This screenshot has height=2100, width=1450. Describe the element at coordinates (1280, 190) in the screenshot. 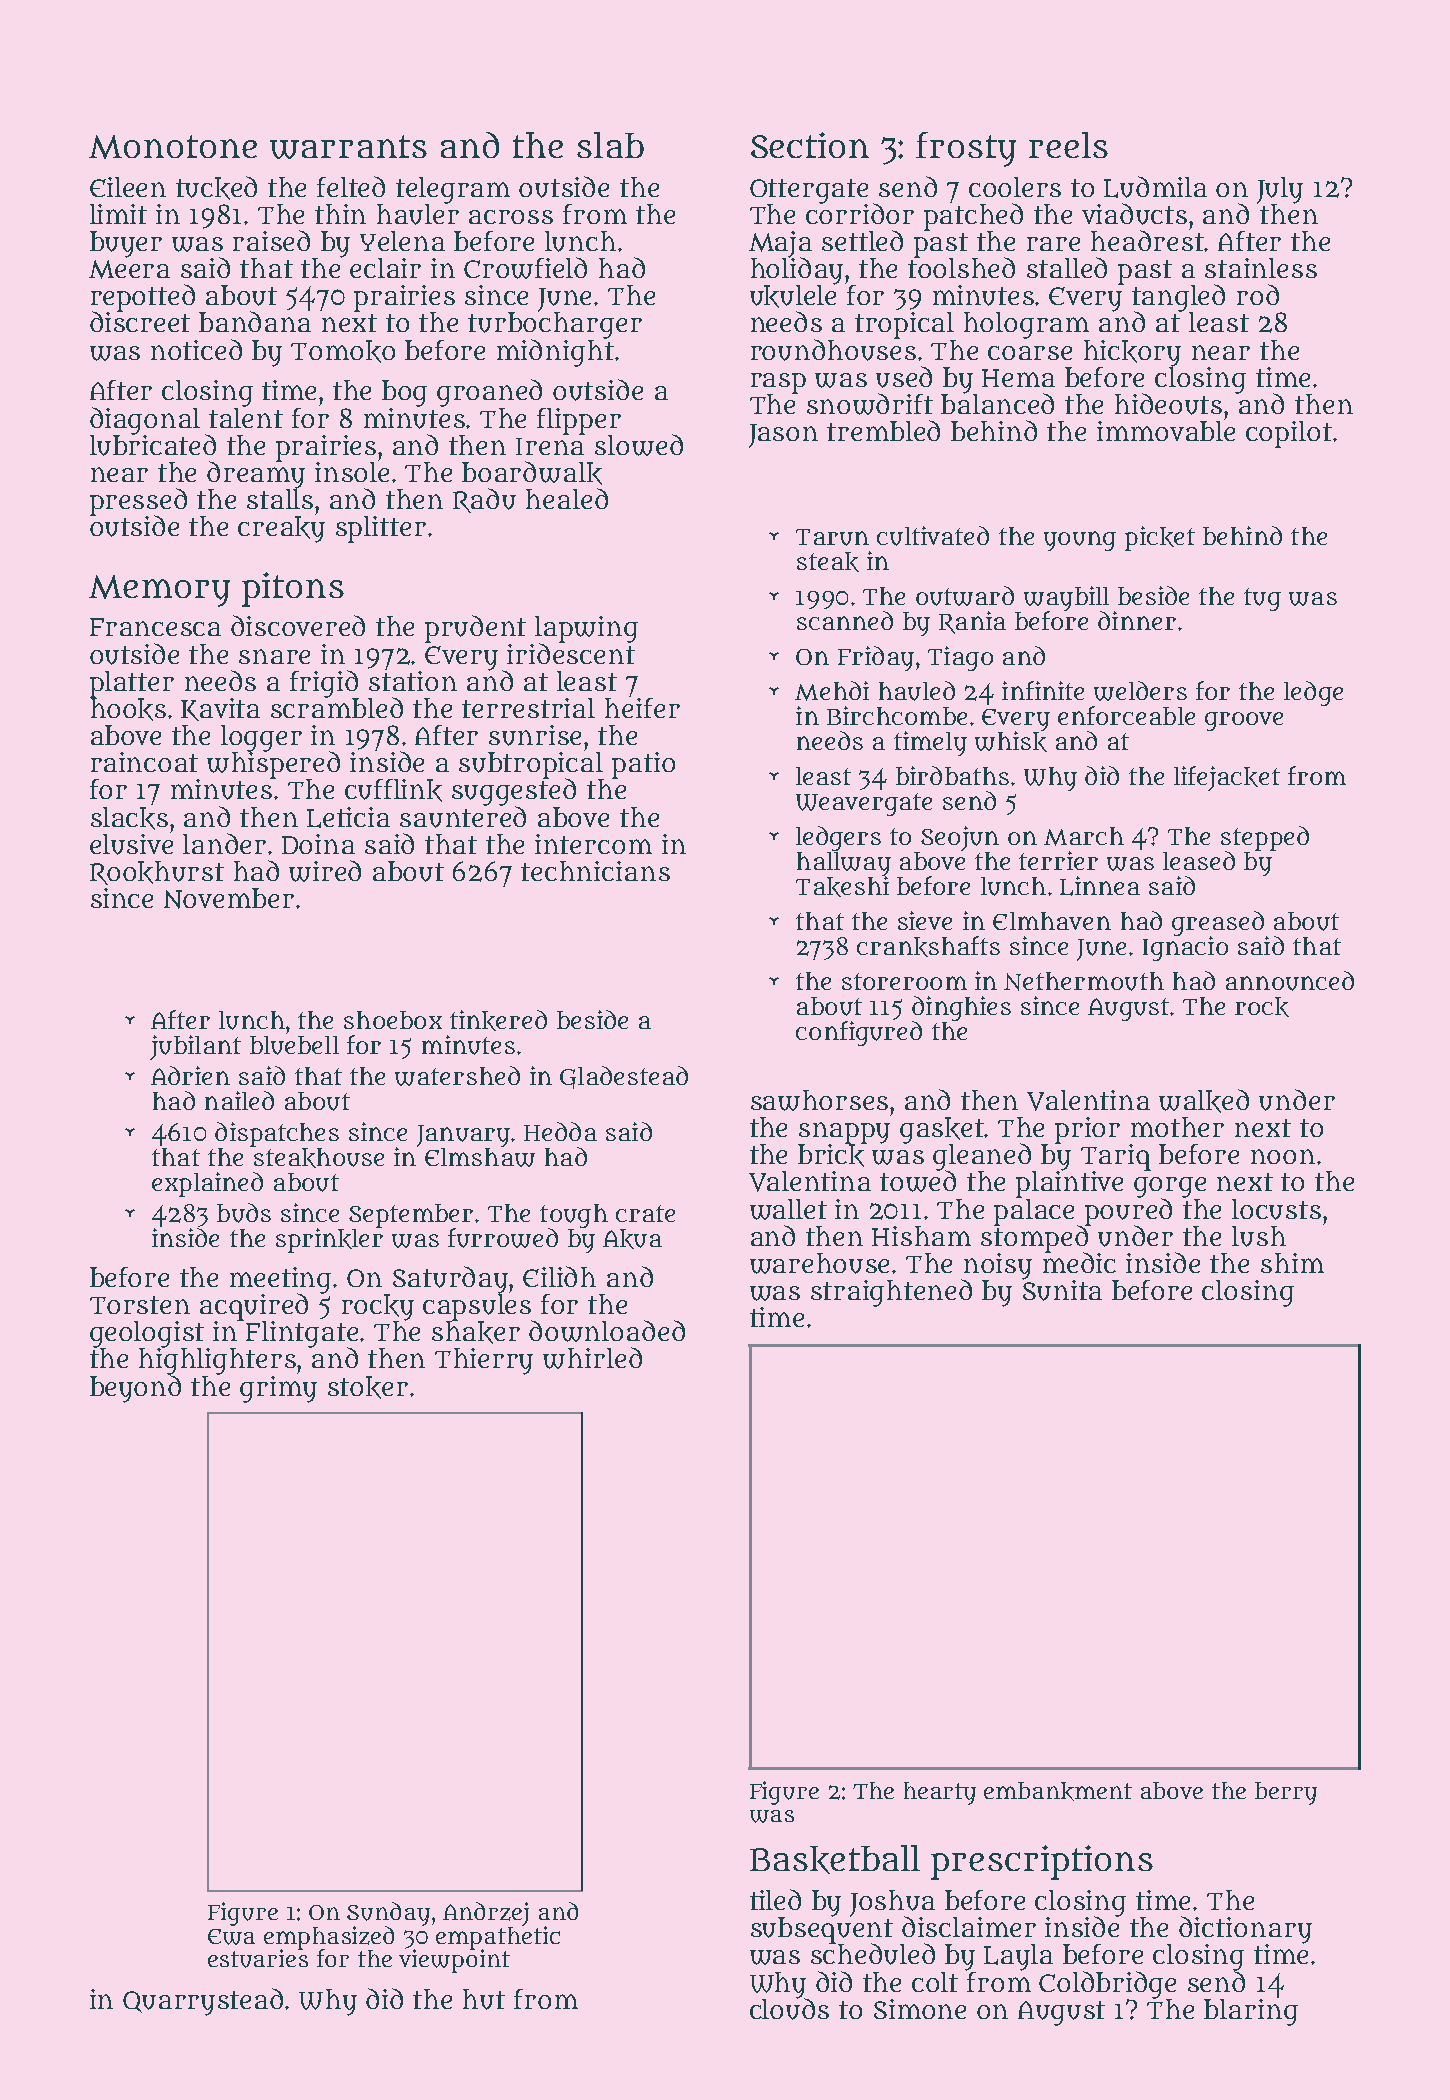

I see `July` at that location.
